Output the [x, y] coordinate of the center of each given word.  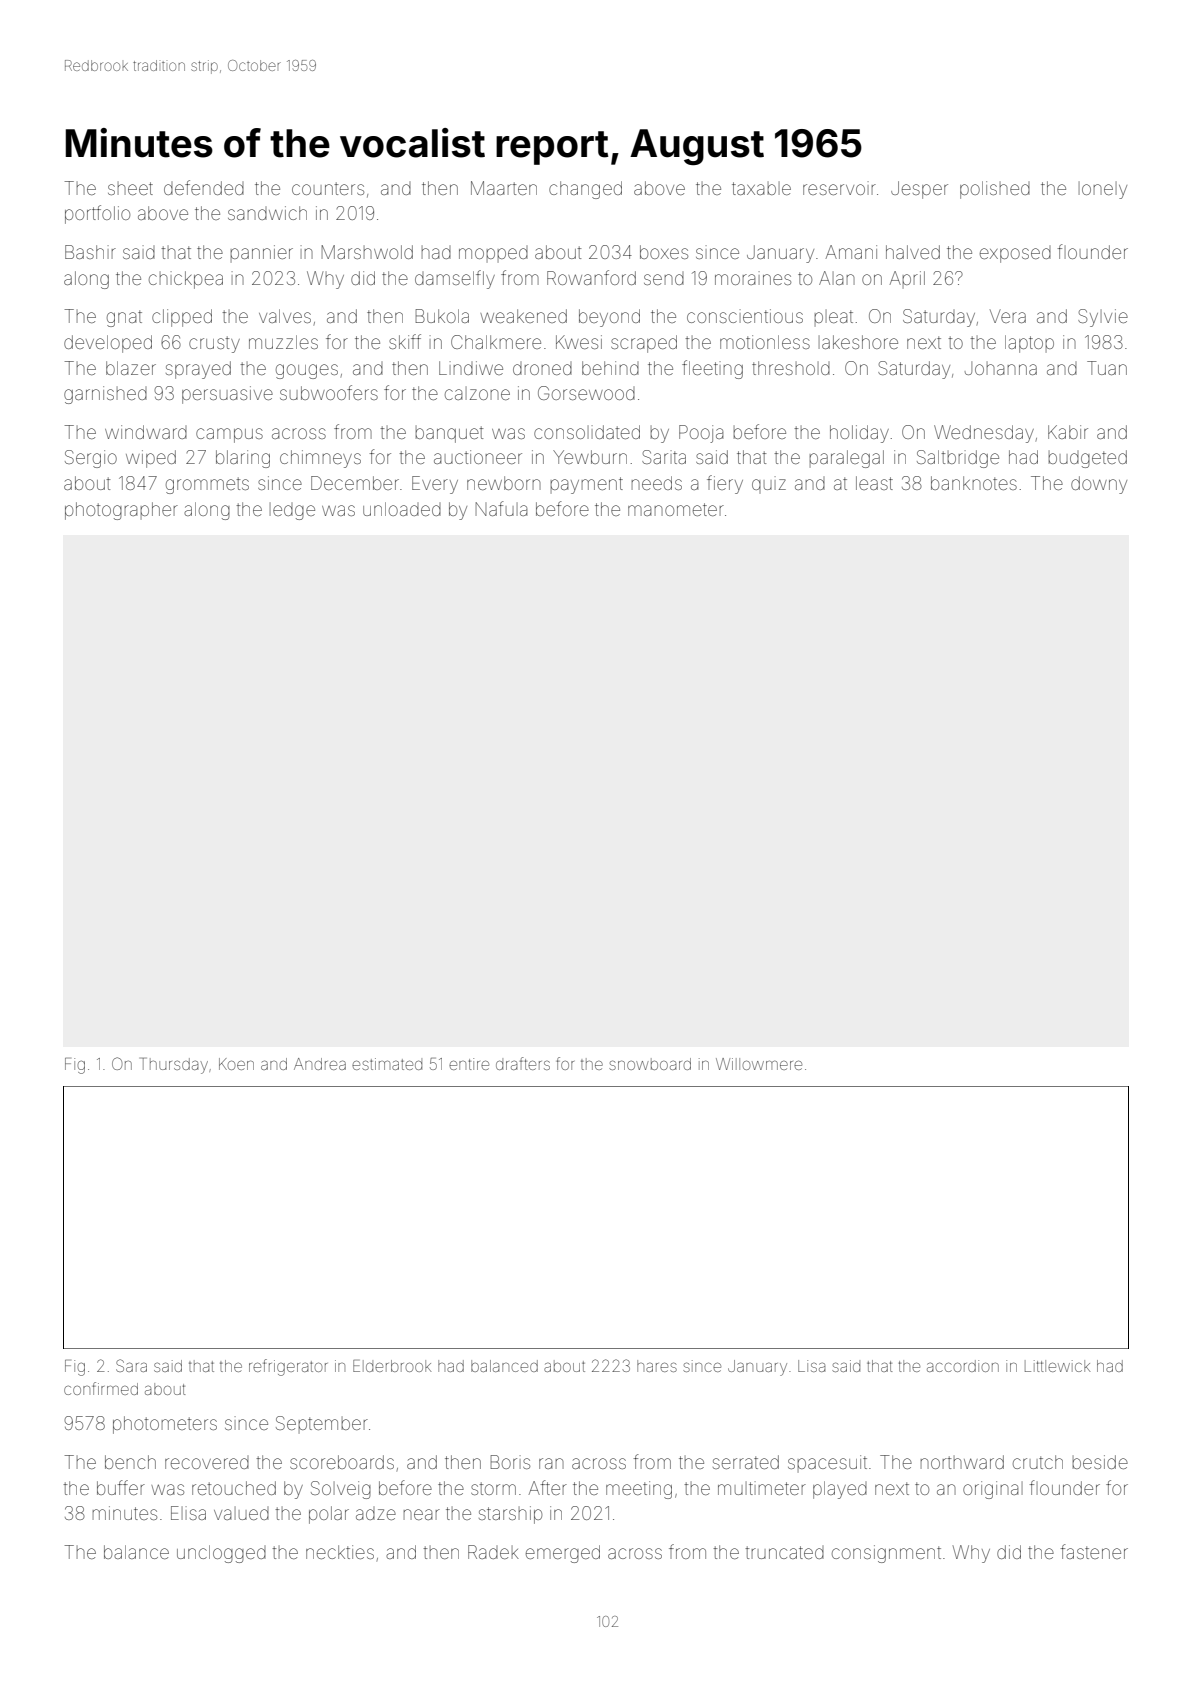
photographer [121, 511]
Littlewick [1057, 1366]
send [664, 279]
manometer [676, 509]
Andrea [320, 1064]
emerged [563, 1554]
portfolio [97, 214]
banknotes [974, 483]
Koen [236, 1064]
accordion [963, 1366]
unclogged [221, 1554]
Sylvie [1103, 318]
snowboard [650, 1064]
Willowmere [759, 1064]
